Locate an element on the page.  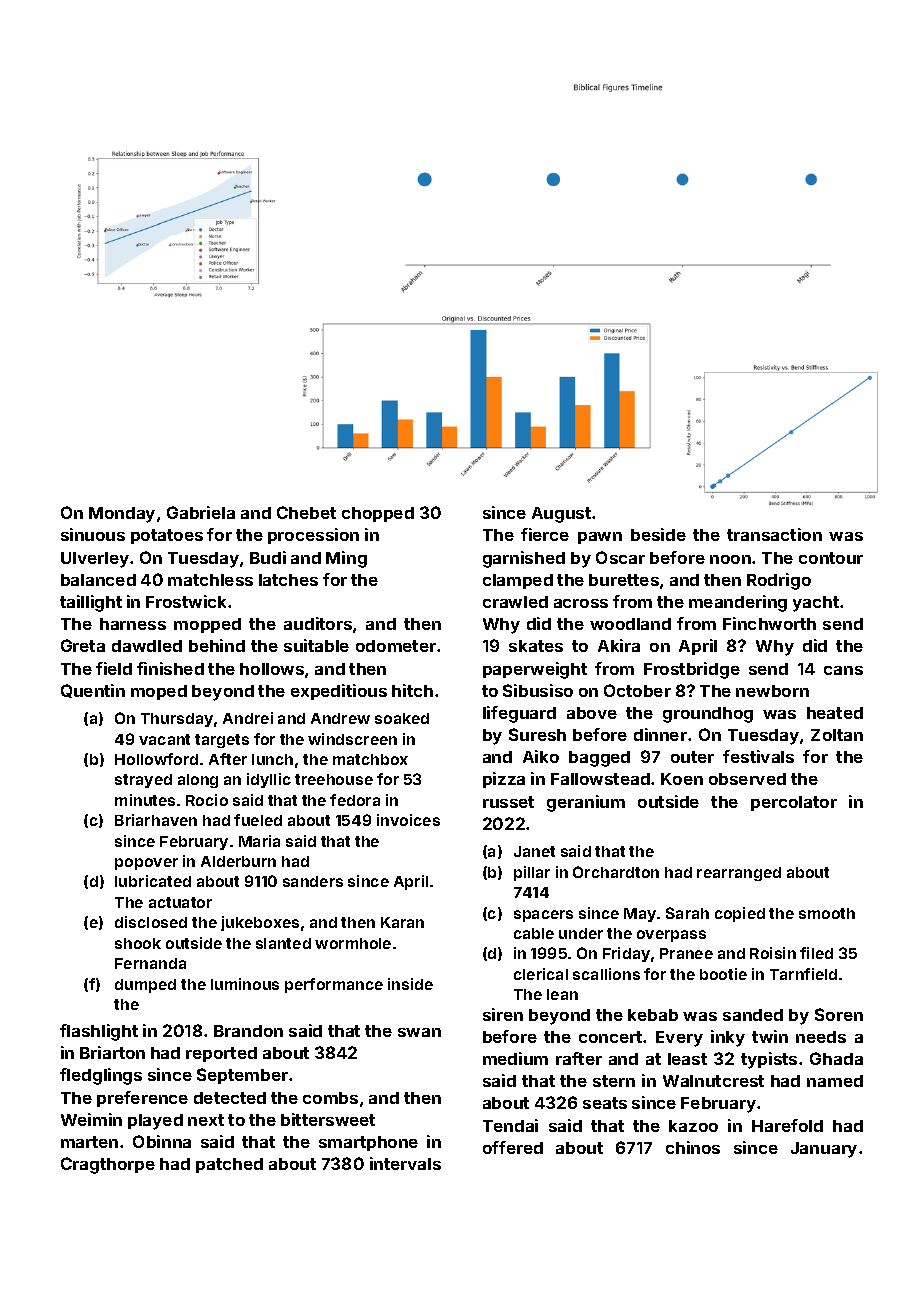
combs is located at coordinates (330, 1098).
